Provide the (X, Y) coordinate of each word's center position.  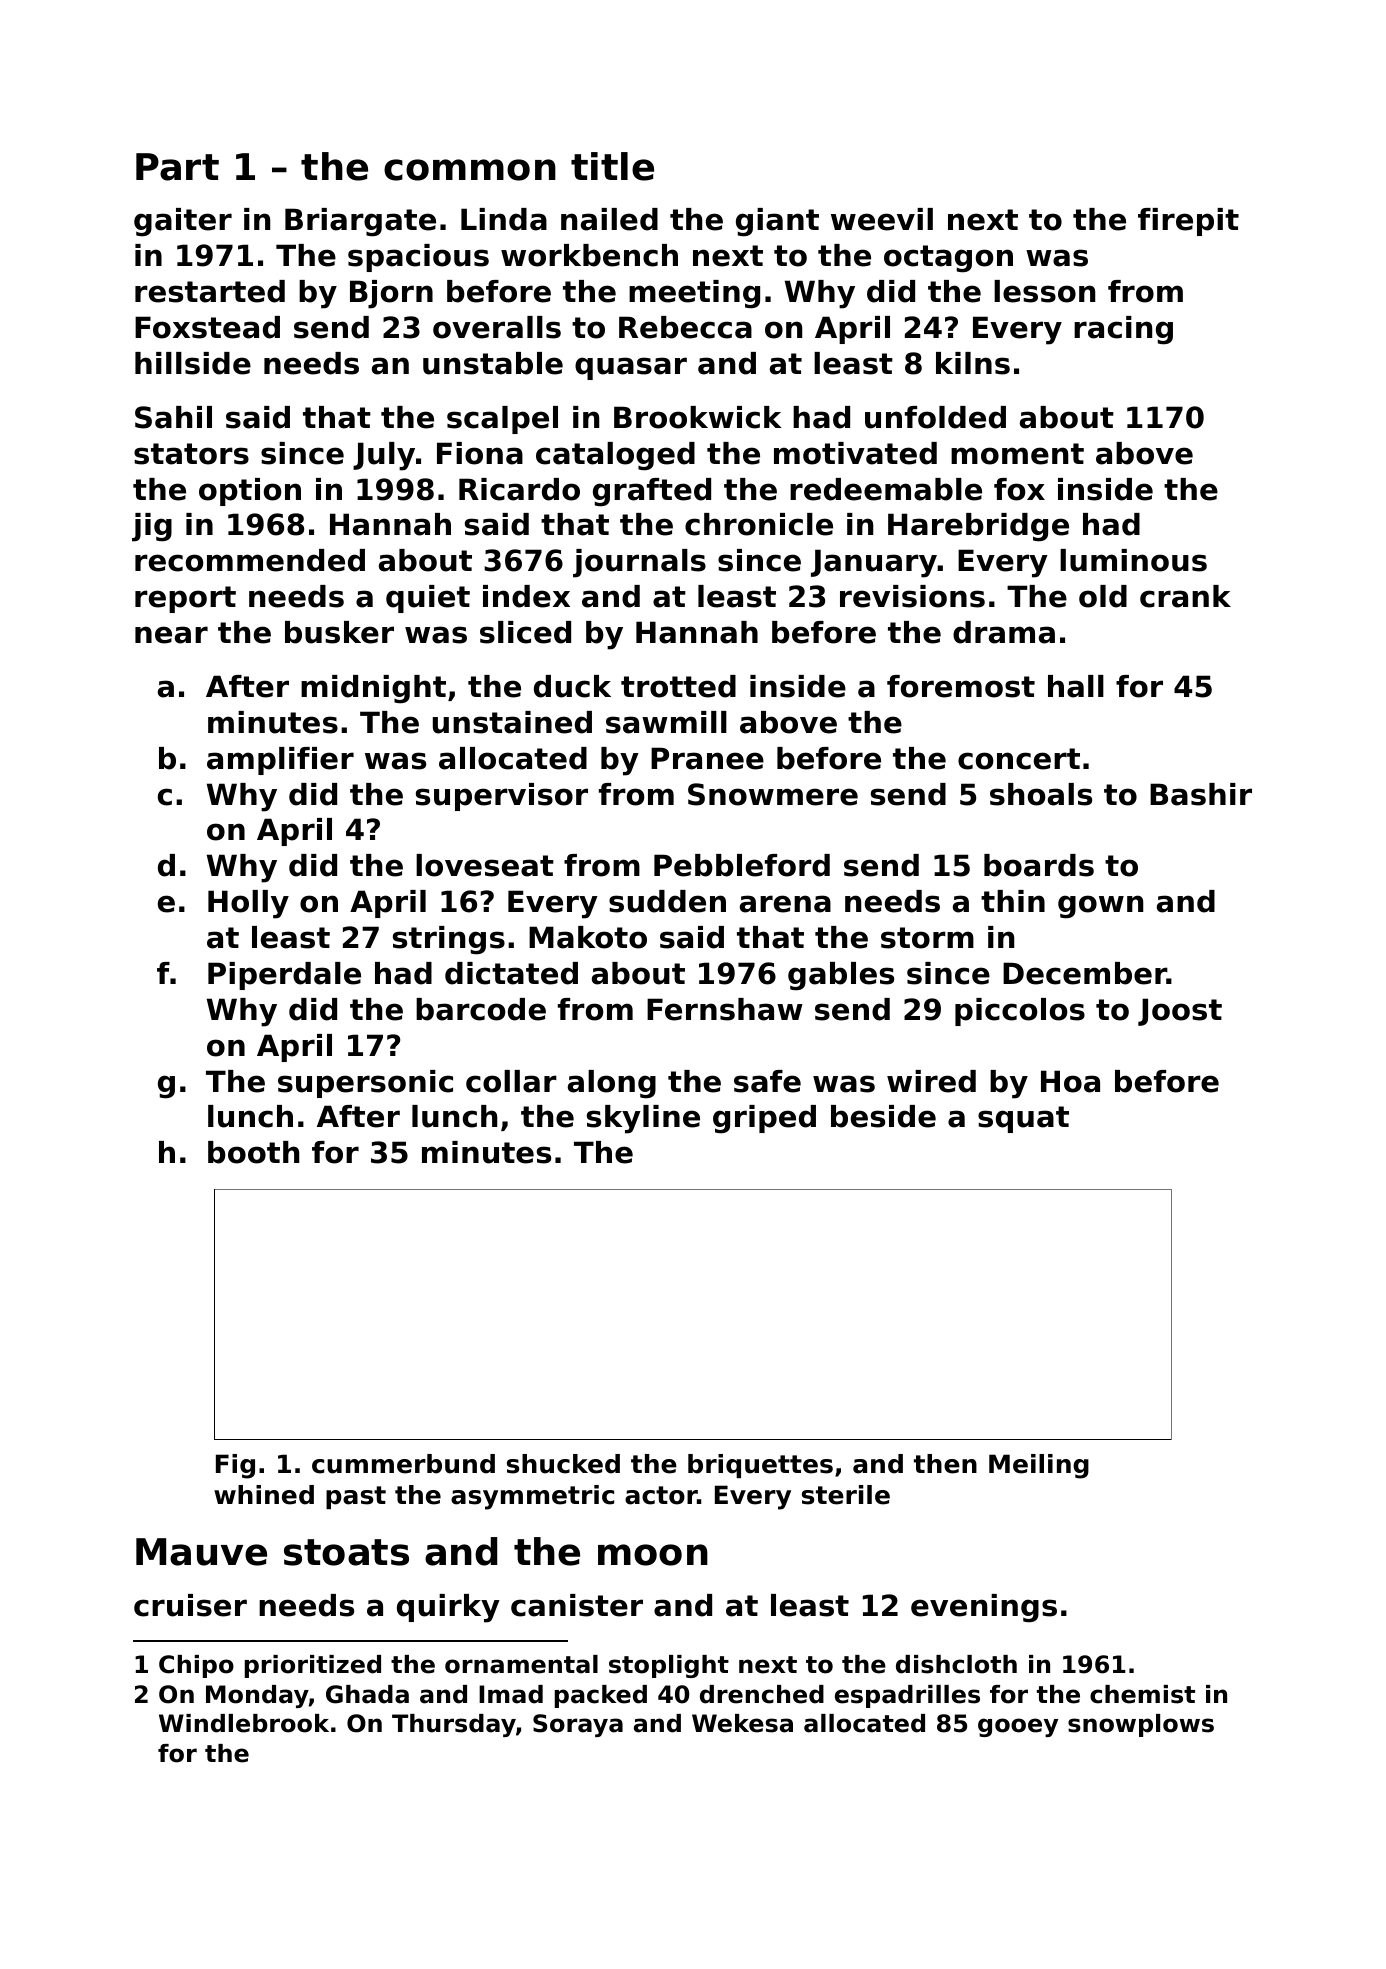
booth (253, 1152)
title (612, 166)
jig (152, 527)
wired (931, 1081)
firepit (1188, 222)
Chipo (196, 1666)
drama (1004, 632)
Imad (511, 1694)
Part (177, 167)
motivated (855, 453)
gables (841, 976)
